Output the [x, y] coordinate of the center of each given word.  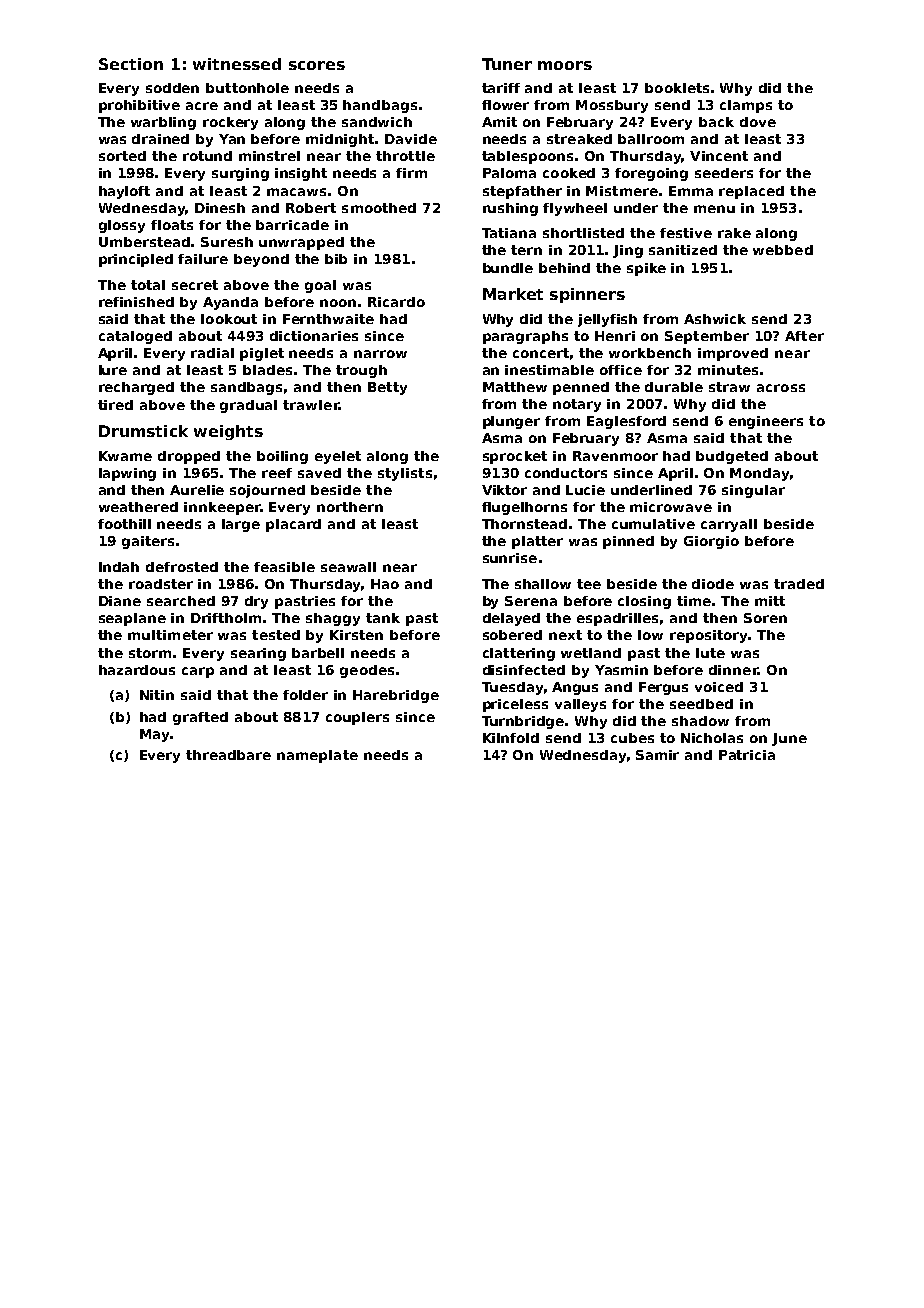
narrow [380, 354]
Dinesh [220, 208]
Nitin [157, 695]
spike [646, 269]
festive [686, 233]
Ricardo [396, 302]
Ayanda [230, 303]
